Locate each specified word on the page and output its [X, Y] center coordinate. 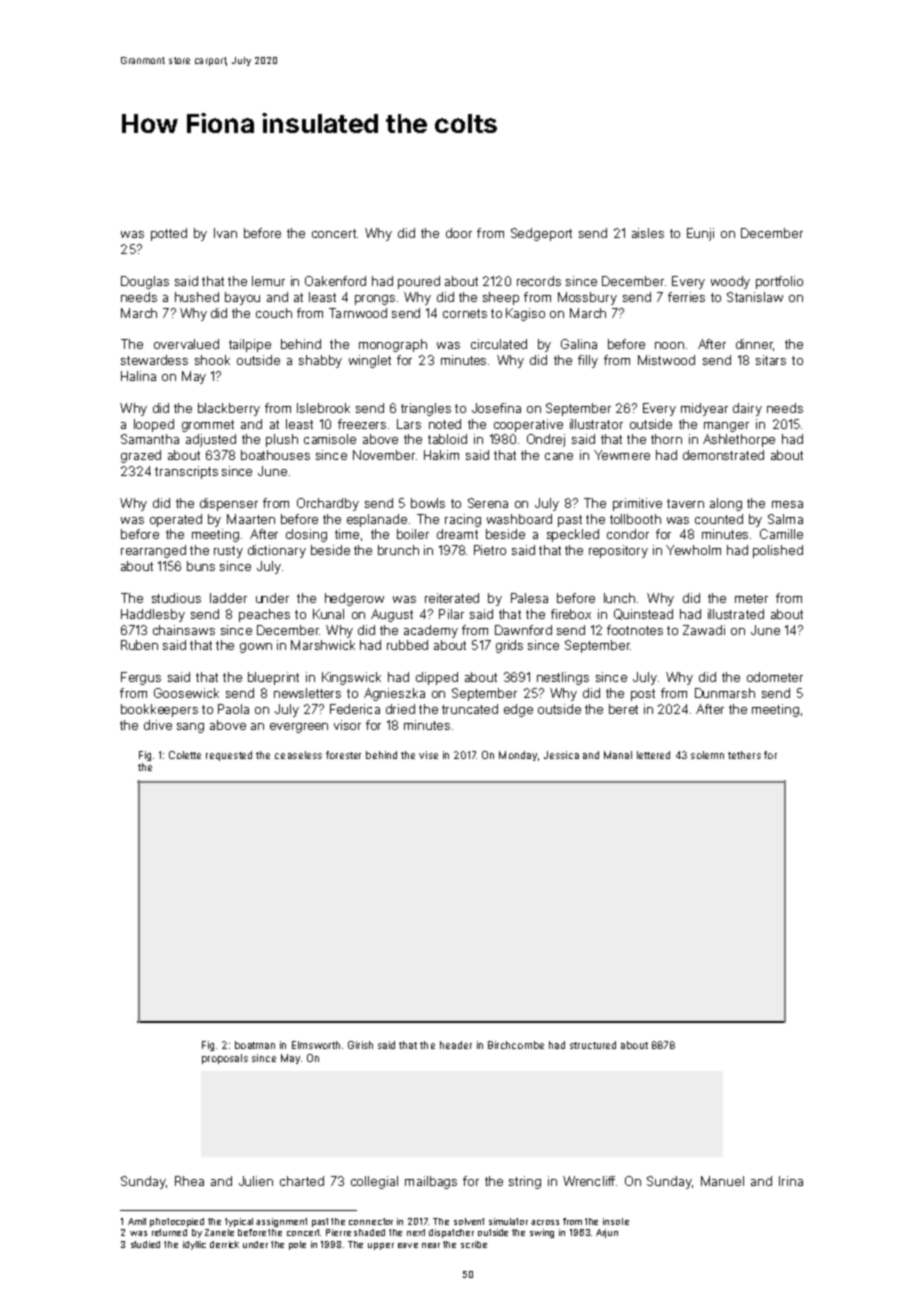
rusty [228, 552]
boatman [255, 1045]
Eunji [700, 234]
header [456, 1045]
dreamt [457, 534]
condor [628, 534]
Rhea [189, 1181]
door [459, 233]
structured [593, 1045]
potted [169, 234]
